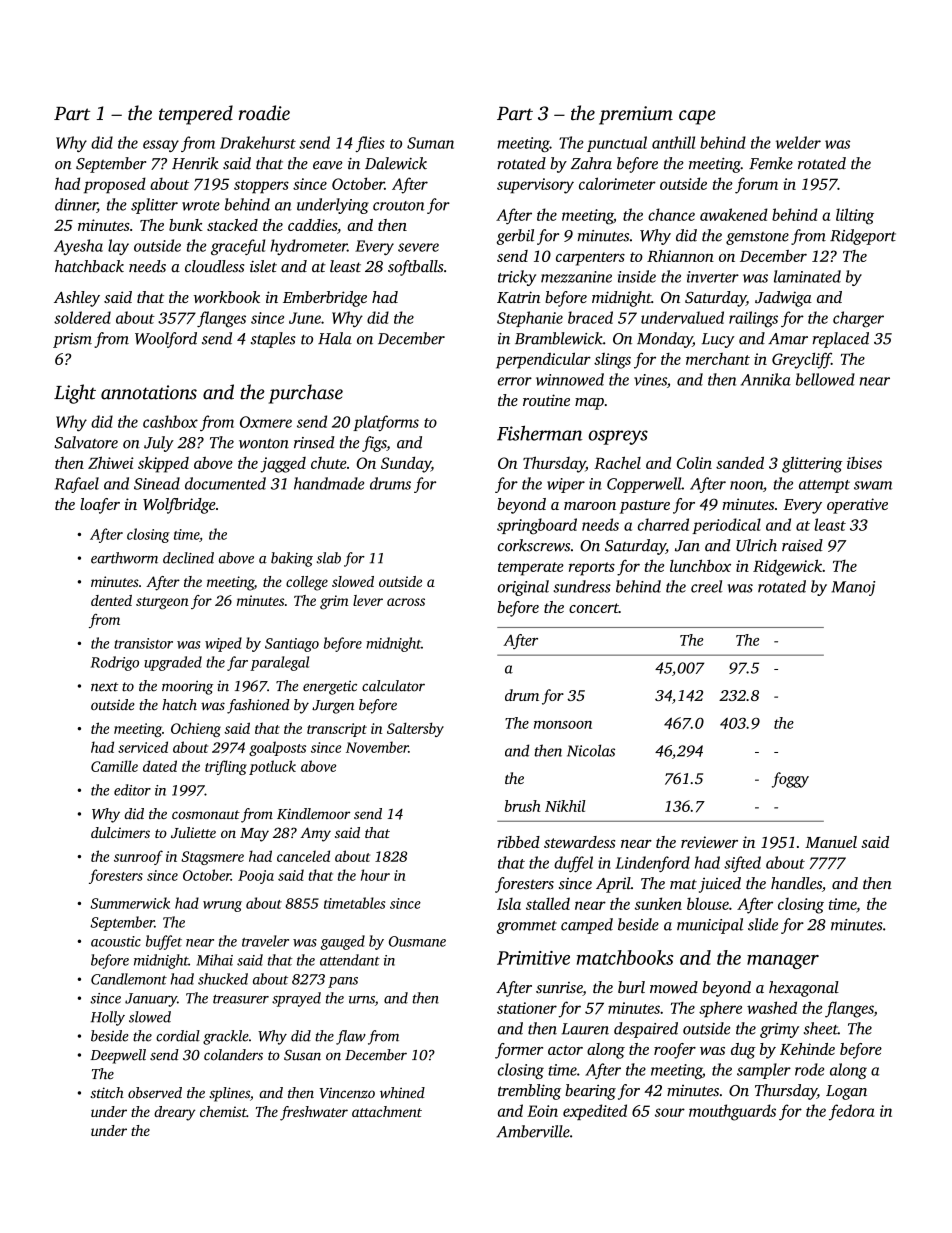 The width and height of the screenshot is (952, 1233). I want to click on Manuel, so click(831, 842).
